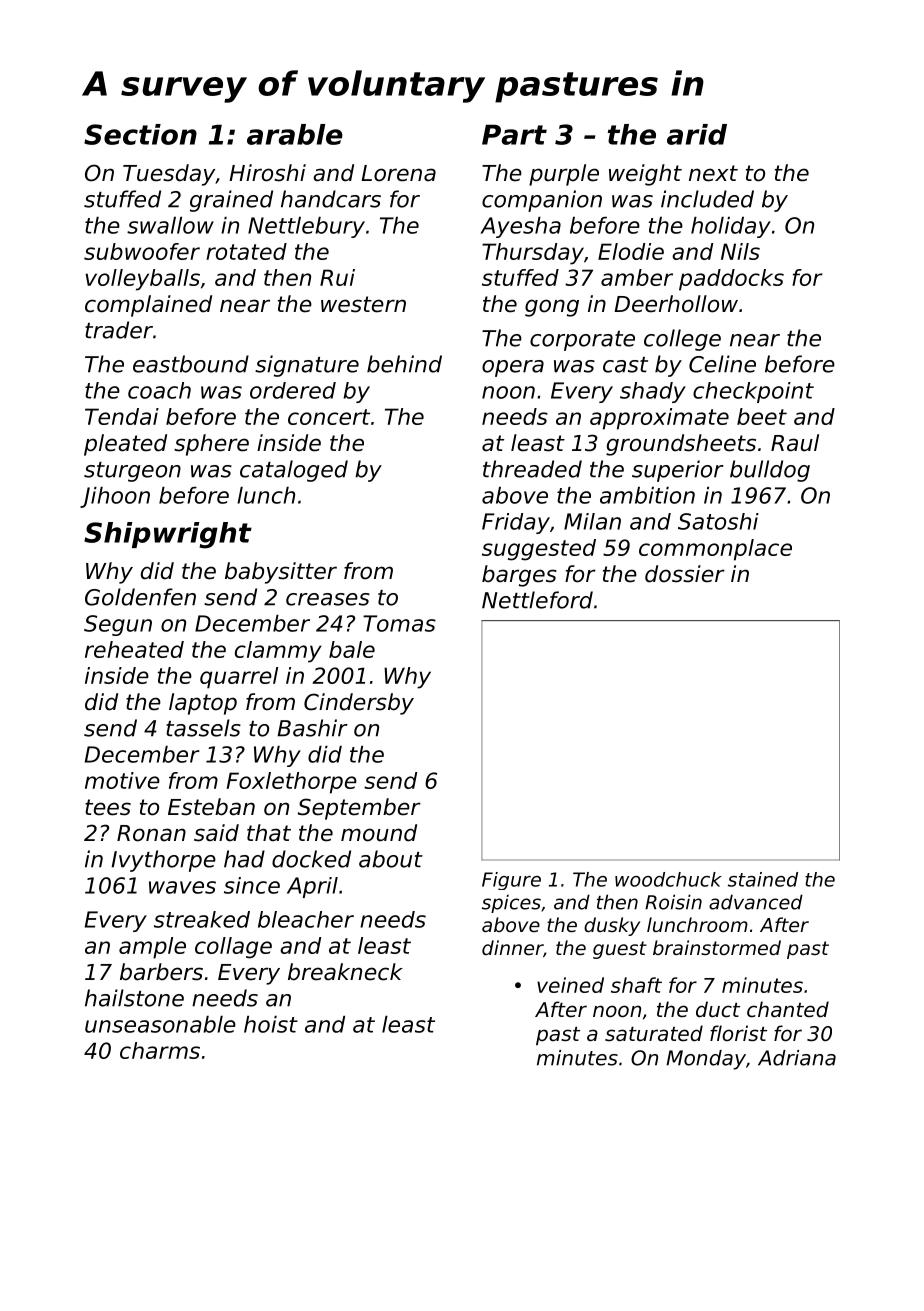 Image resolution: width=924 pixels, height=1311 pixels. What do you see at coordinates (134, 649) in the image?
I see `reheated` at bounding box center [134, 649].
